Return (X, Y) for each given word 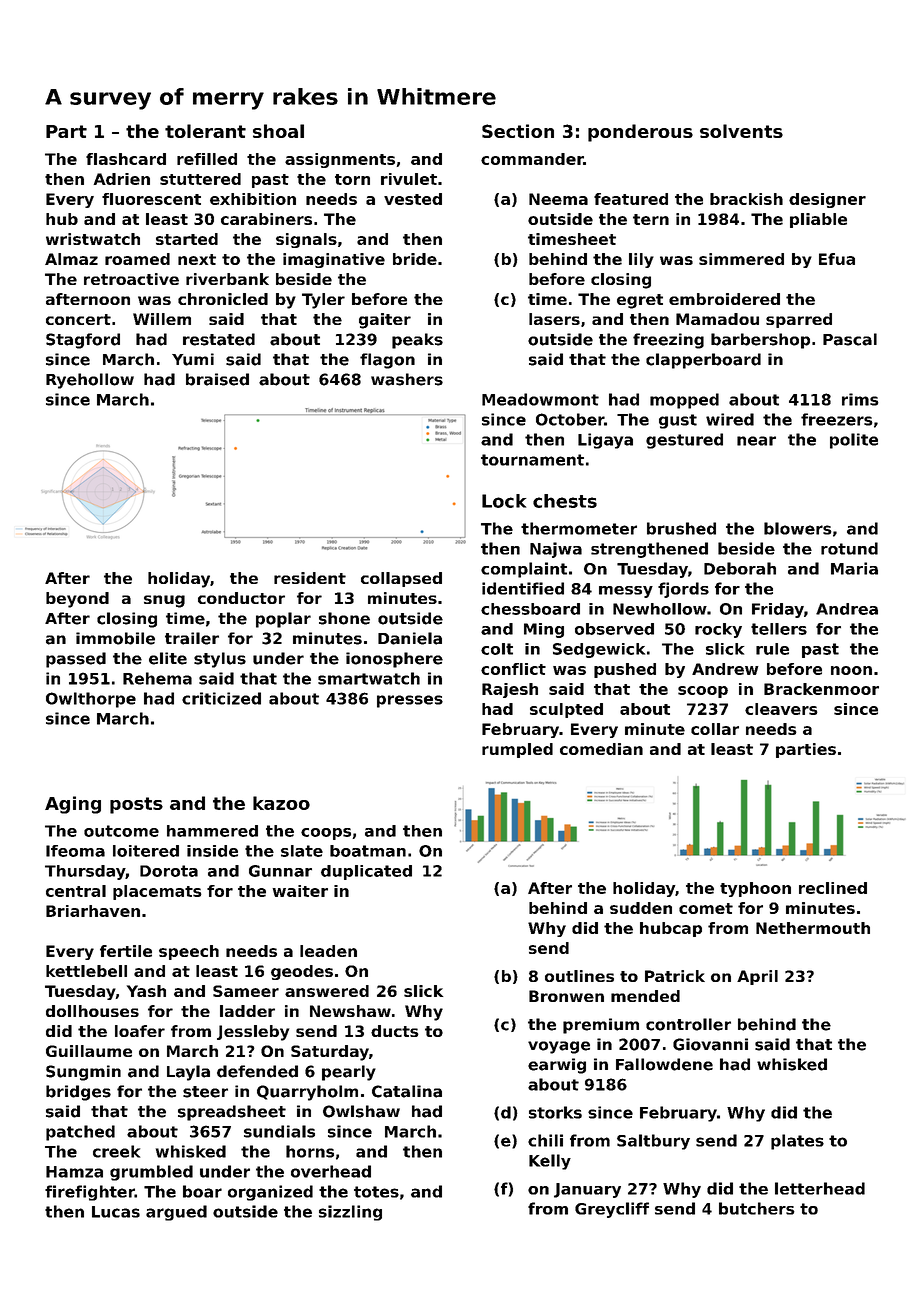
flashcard (126, 159)
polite (854, 441)
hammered (212, 831)
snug (164, 601)
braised (217, 379)
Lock (504, 501)
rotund (849, 548)
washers (407, 379)
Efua (837, 259)
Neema (558, 199)
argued (176, 1213)
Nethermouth (813, 928)
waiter (300, 891)
